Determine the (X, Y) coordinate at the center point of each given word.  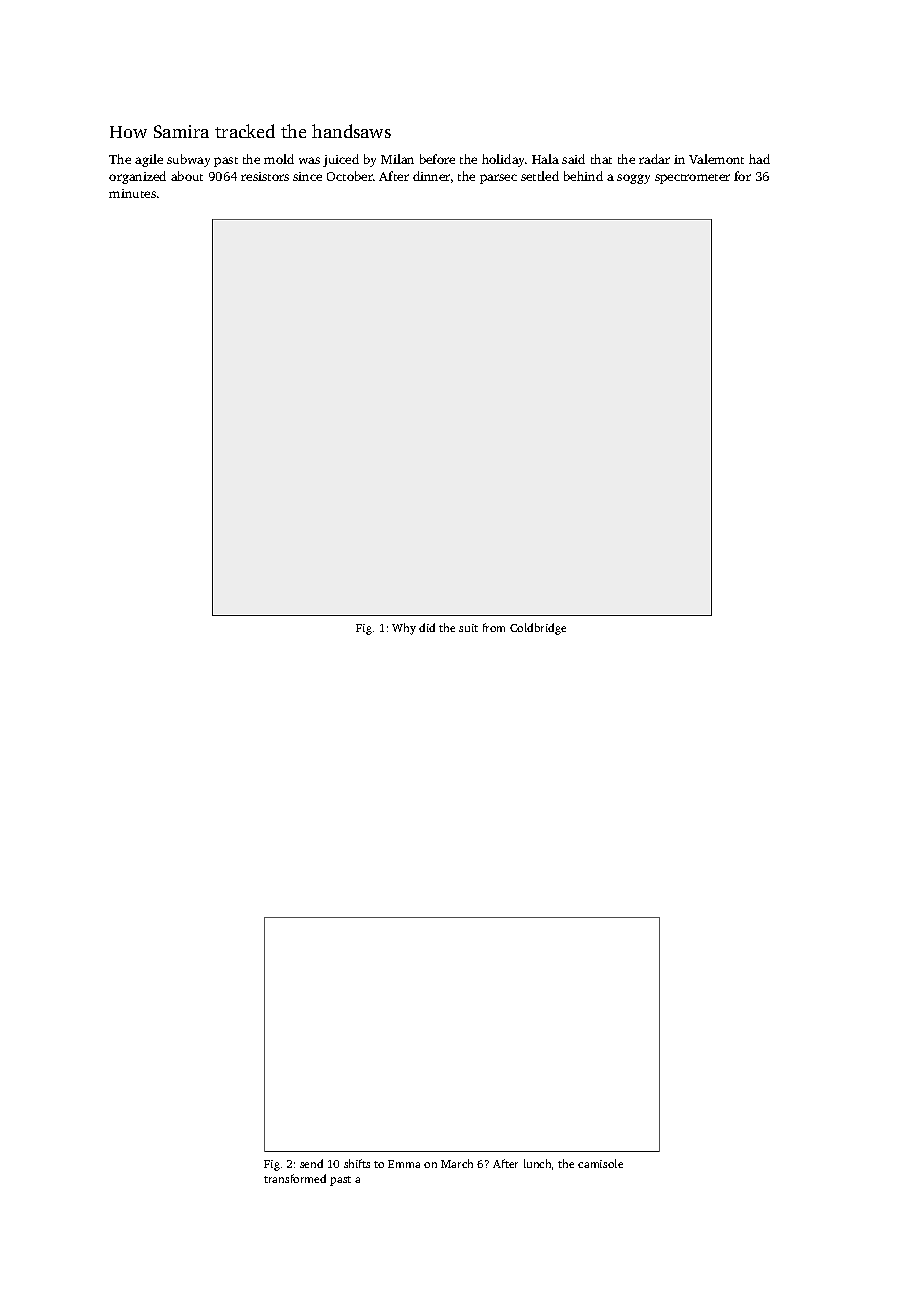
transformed (295, 1178)
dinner (431, 176)
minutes (132, 193)
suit (468, 628)
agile (149, 160)
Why (404, 629)
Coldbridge (538, 629)
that (601, 159)
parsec (498, 179)
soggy (633, 179)
